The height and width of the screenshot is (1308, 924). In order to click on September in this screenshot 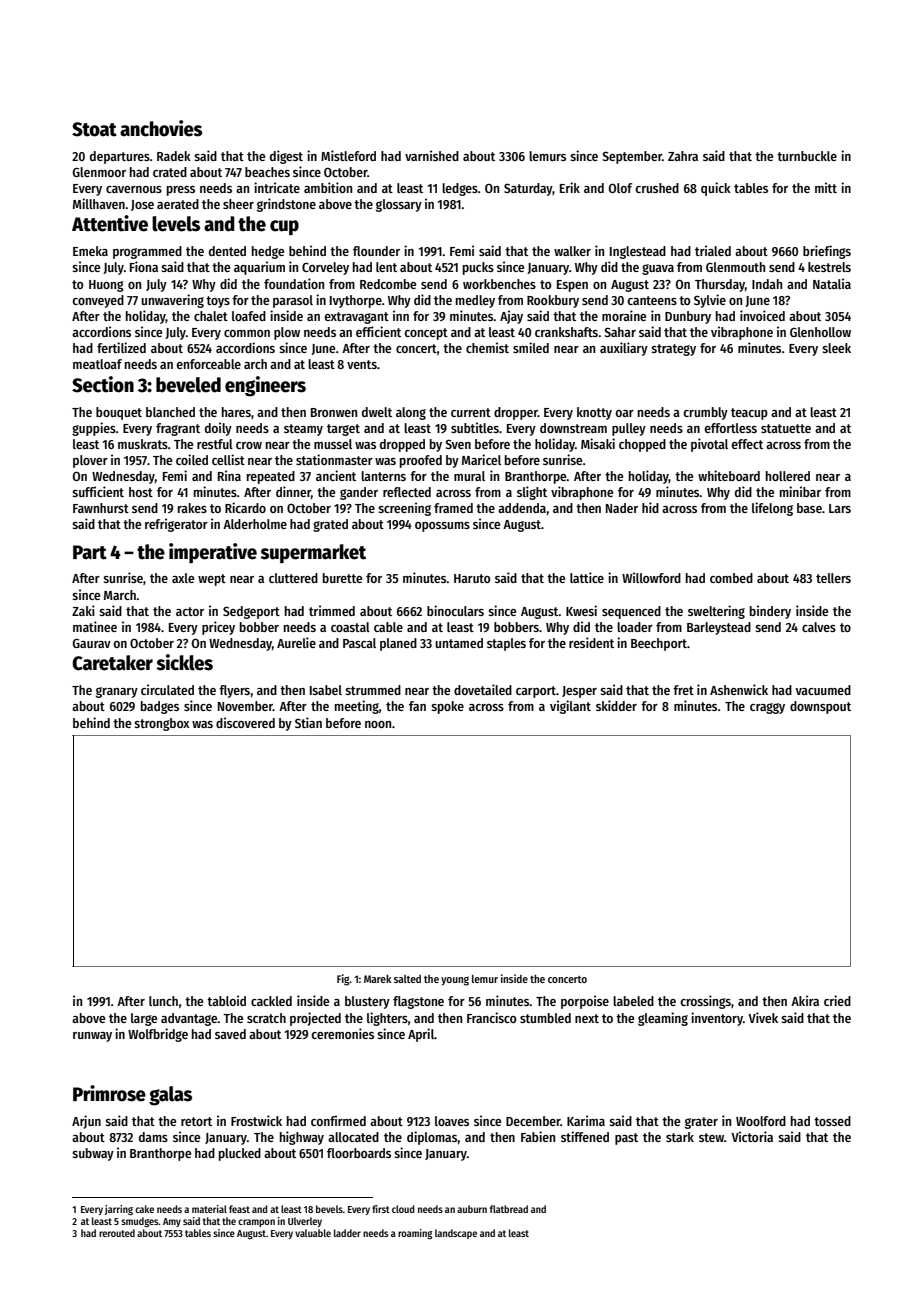, I will do `click(632, 157)`.
